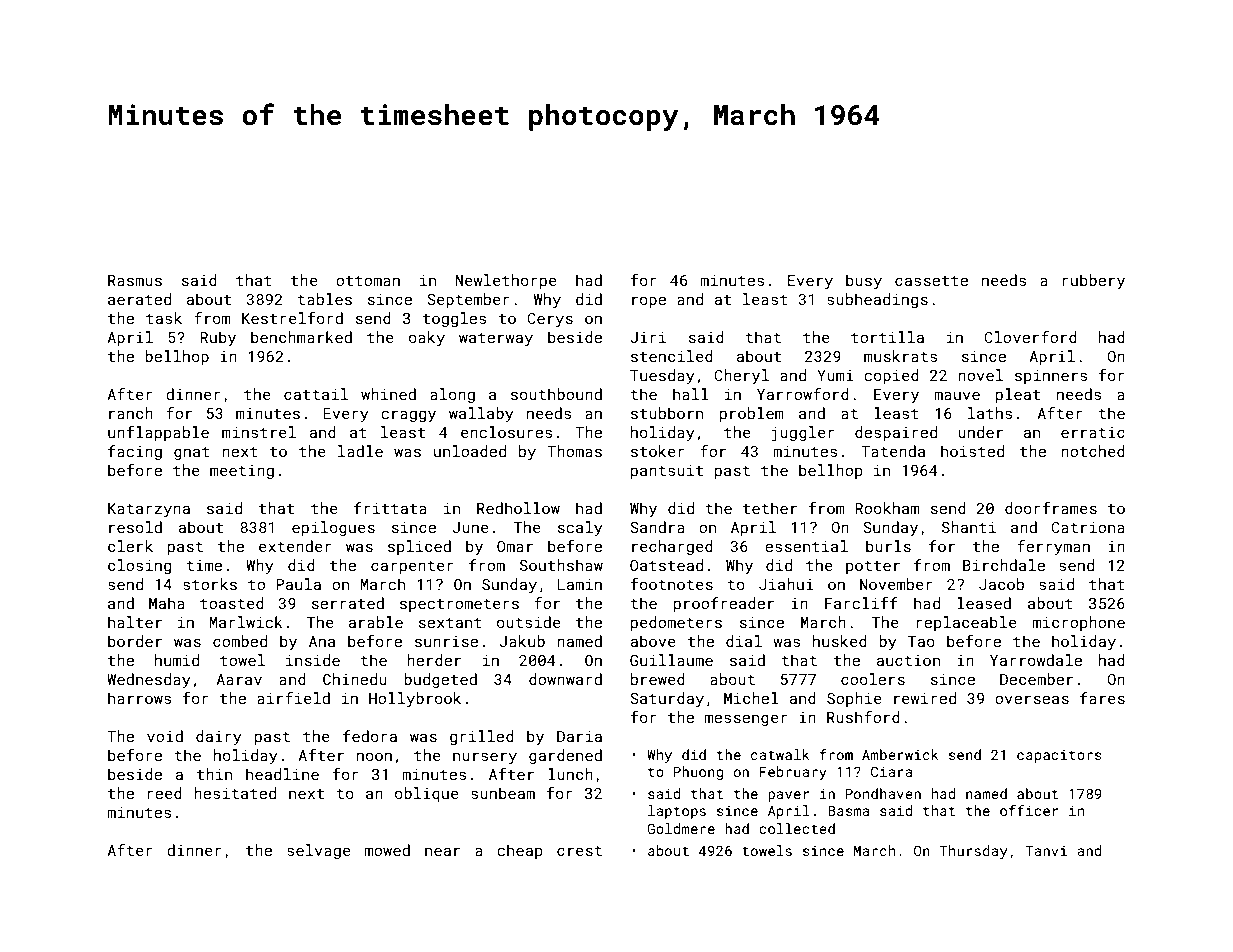 This screenshot has height=952, width=1233. What do you see at coordinates (164, 793) in the screenshot?
I see `reed` at bounding box center [164, 793].
